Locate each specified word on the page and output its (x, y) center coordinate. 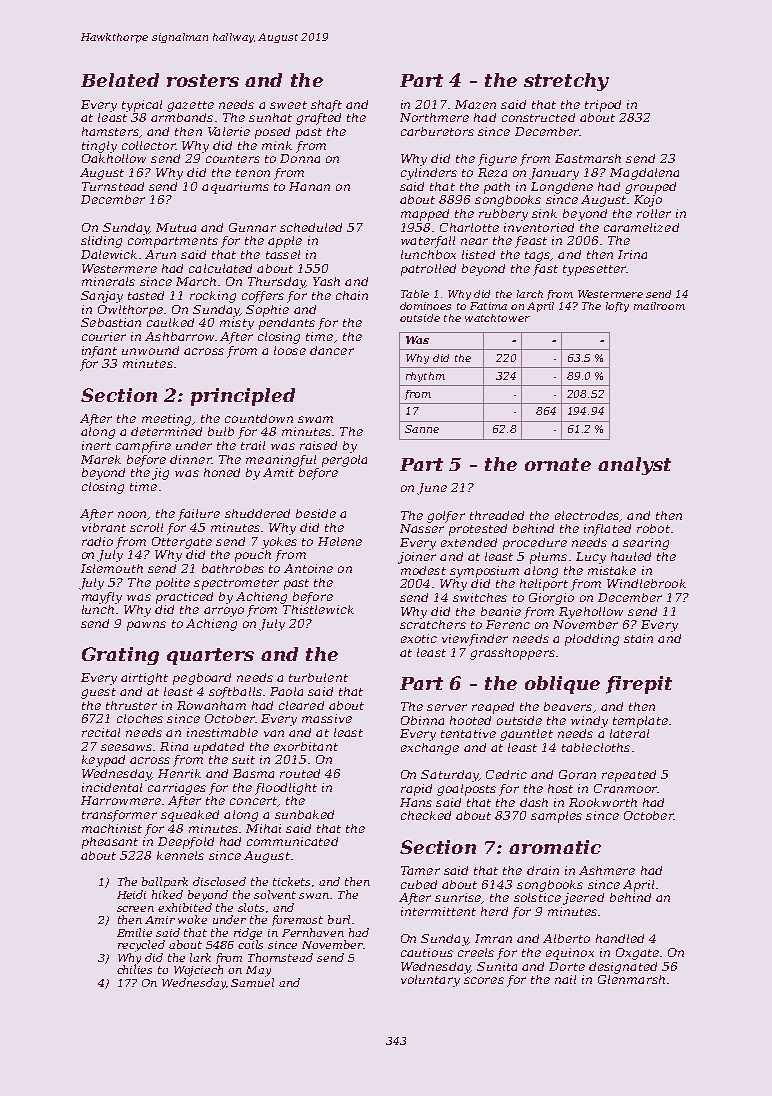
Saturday (450, 776)
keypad (103, 761)
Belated (120, 80)
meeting (166, 420)
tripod (603, 106)
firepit (639, 685)
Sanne (422, 429)
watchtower (497, 318)
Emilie (134, 932)
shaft (326, 106)
